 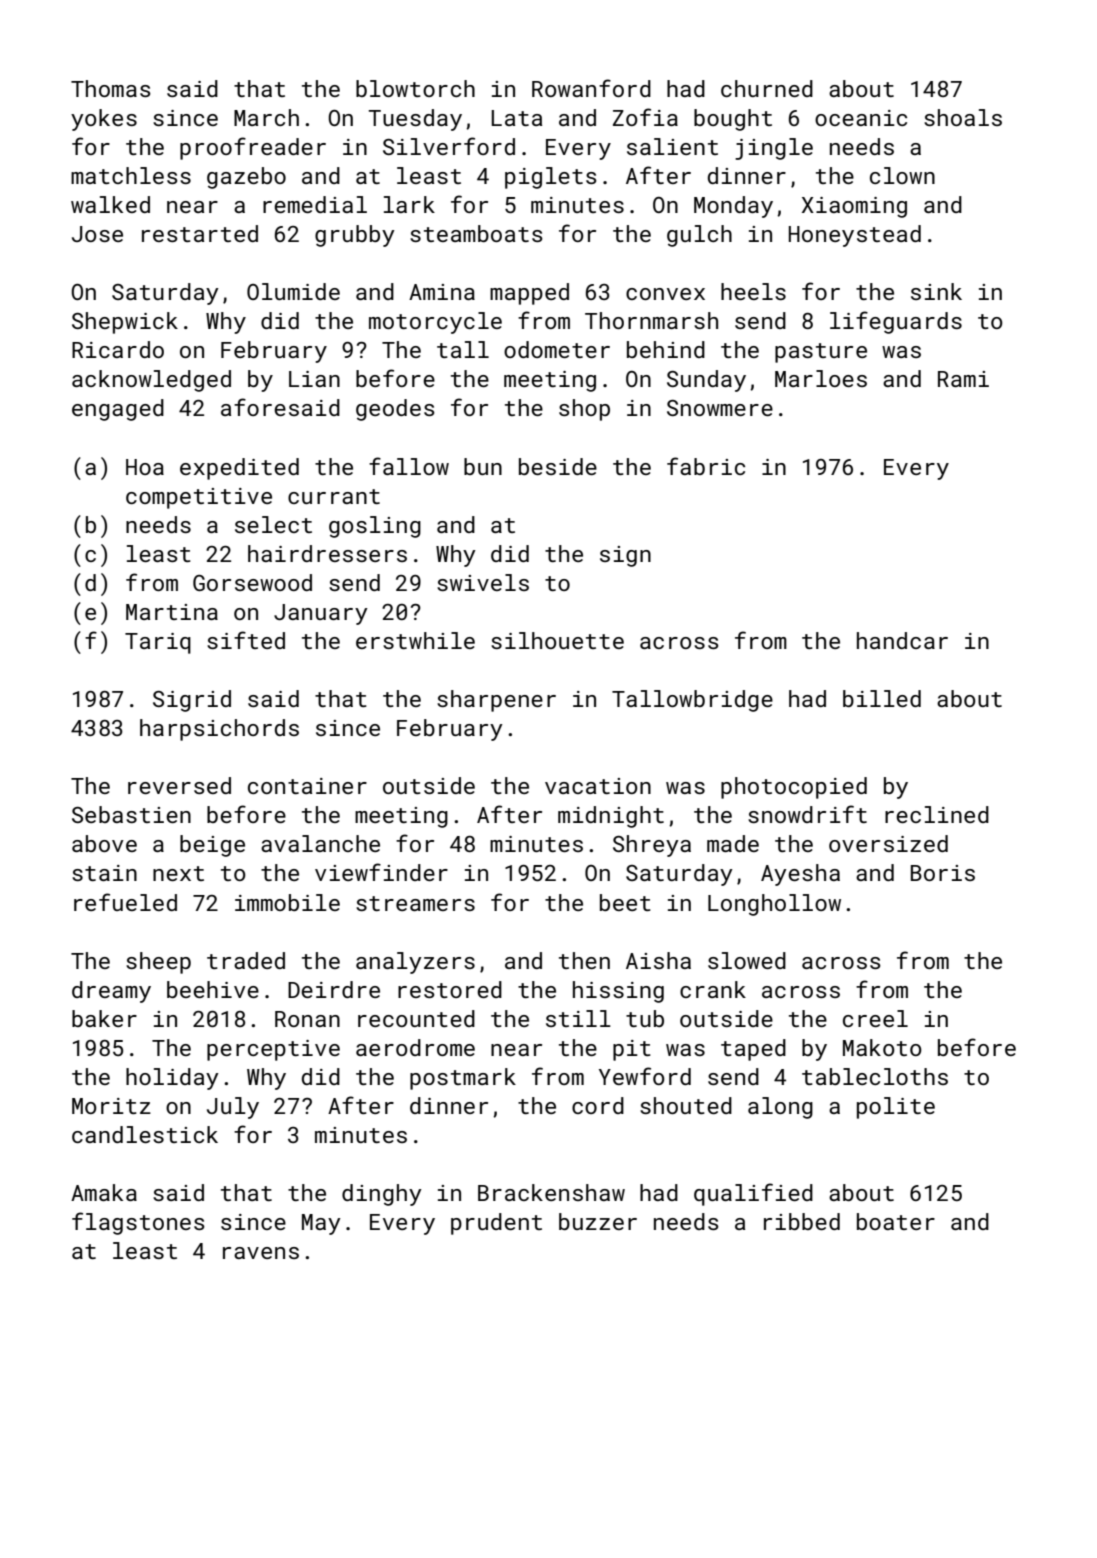 What do you see at coordinates (172, 1079) in the screenshot?
I see `holiday` at bounding box center [172, 1079].
